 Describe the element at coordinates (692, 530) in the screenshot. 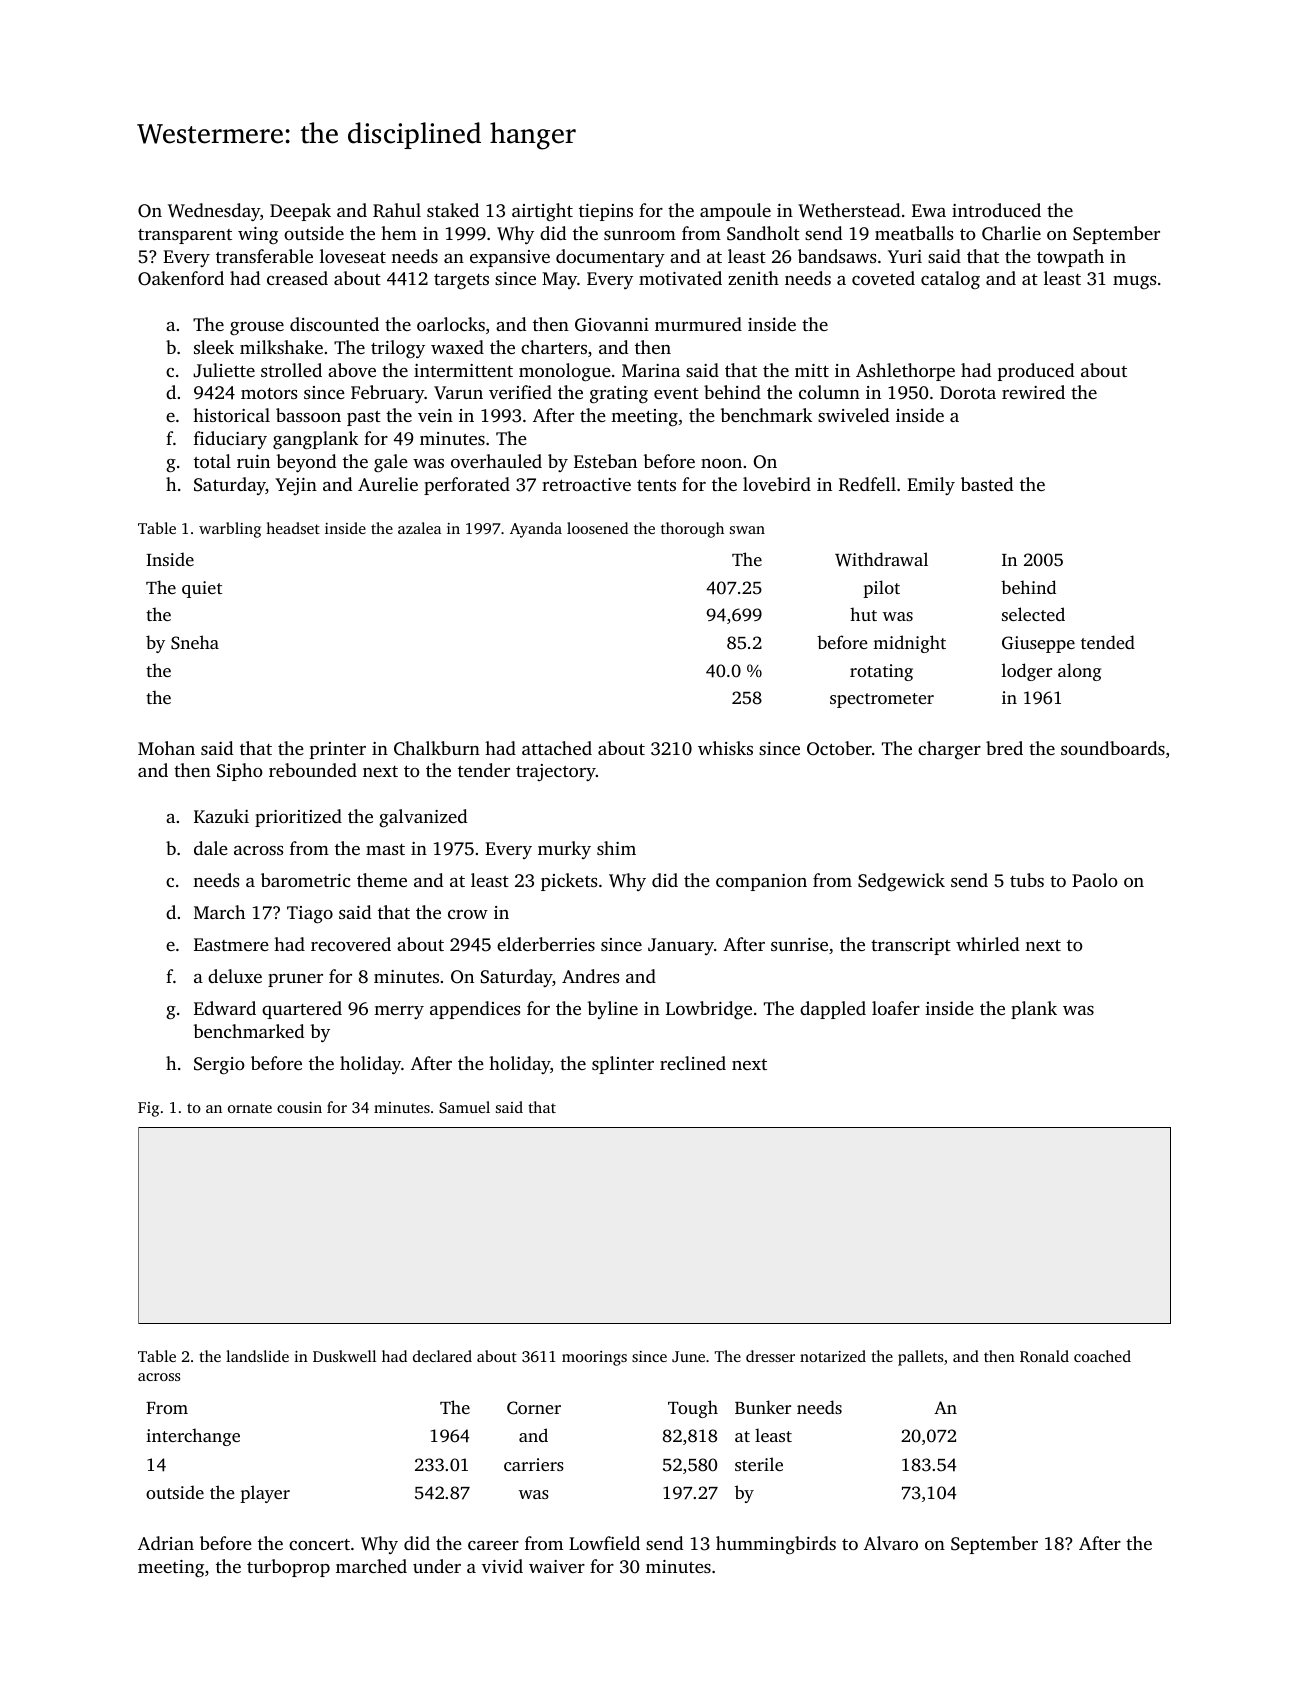

I see `thorough` at that location.
